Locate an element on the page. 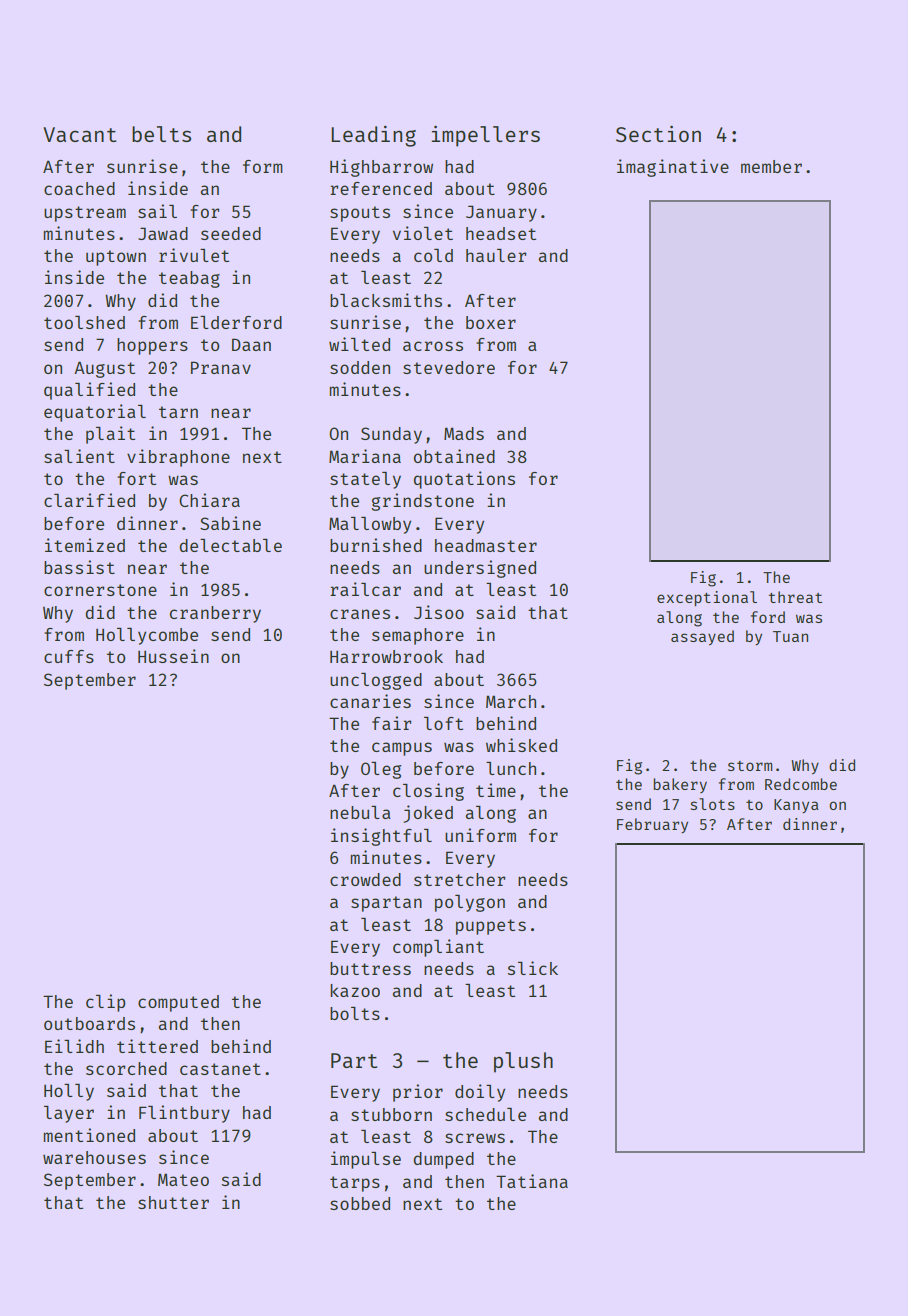 This page has height=1316, width=908. nebula is located at coordinates (360, 812).
